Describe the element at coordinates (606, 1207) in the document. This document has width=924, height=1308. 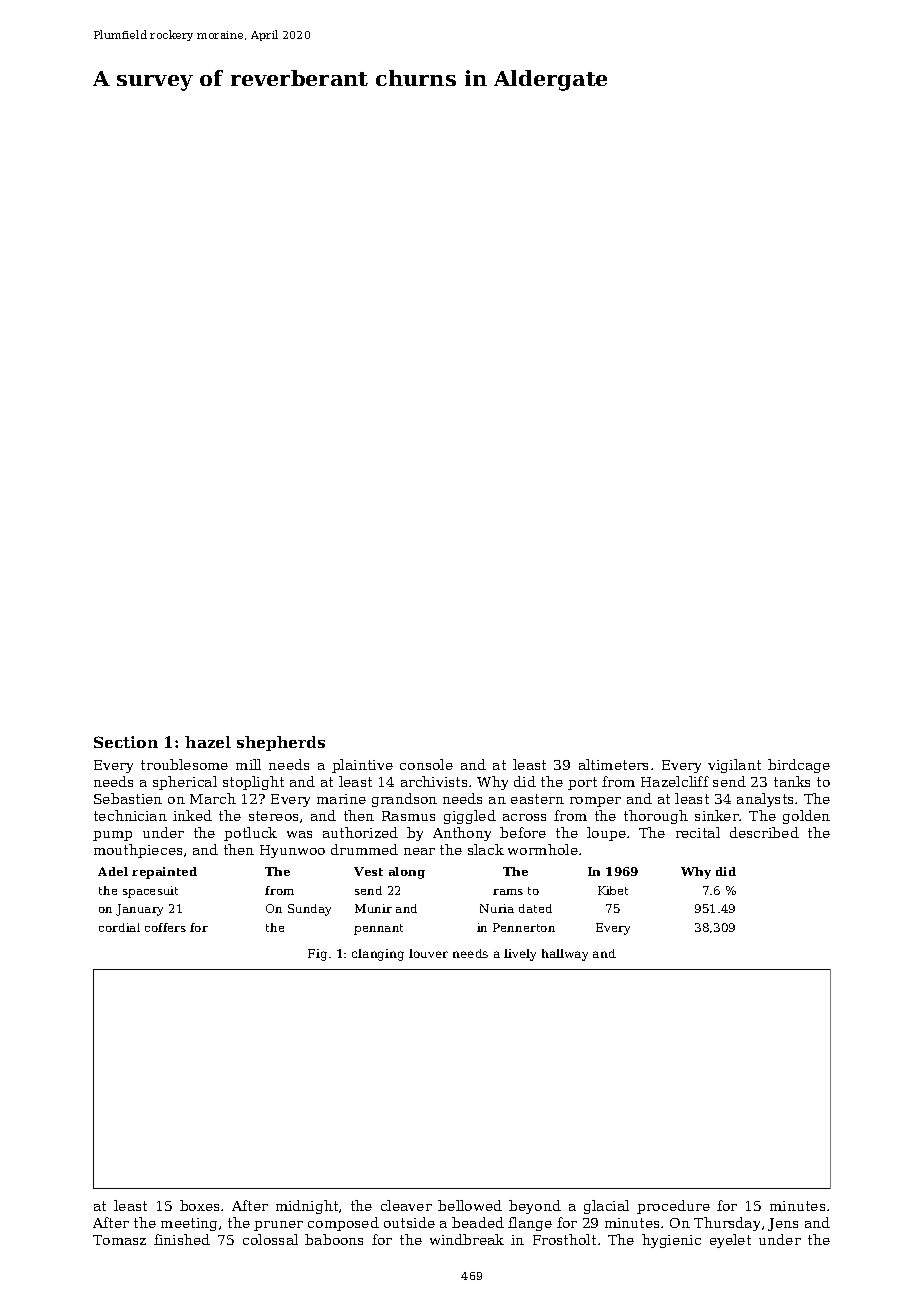
I see `glacial` at that location.
